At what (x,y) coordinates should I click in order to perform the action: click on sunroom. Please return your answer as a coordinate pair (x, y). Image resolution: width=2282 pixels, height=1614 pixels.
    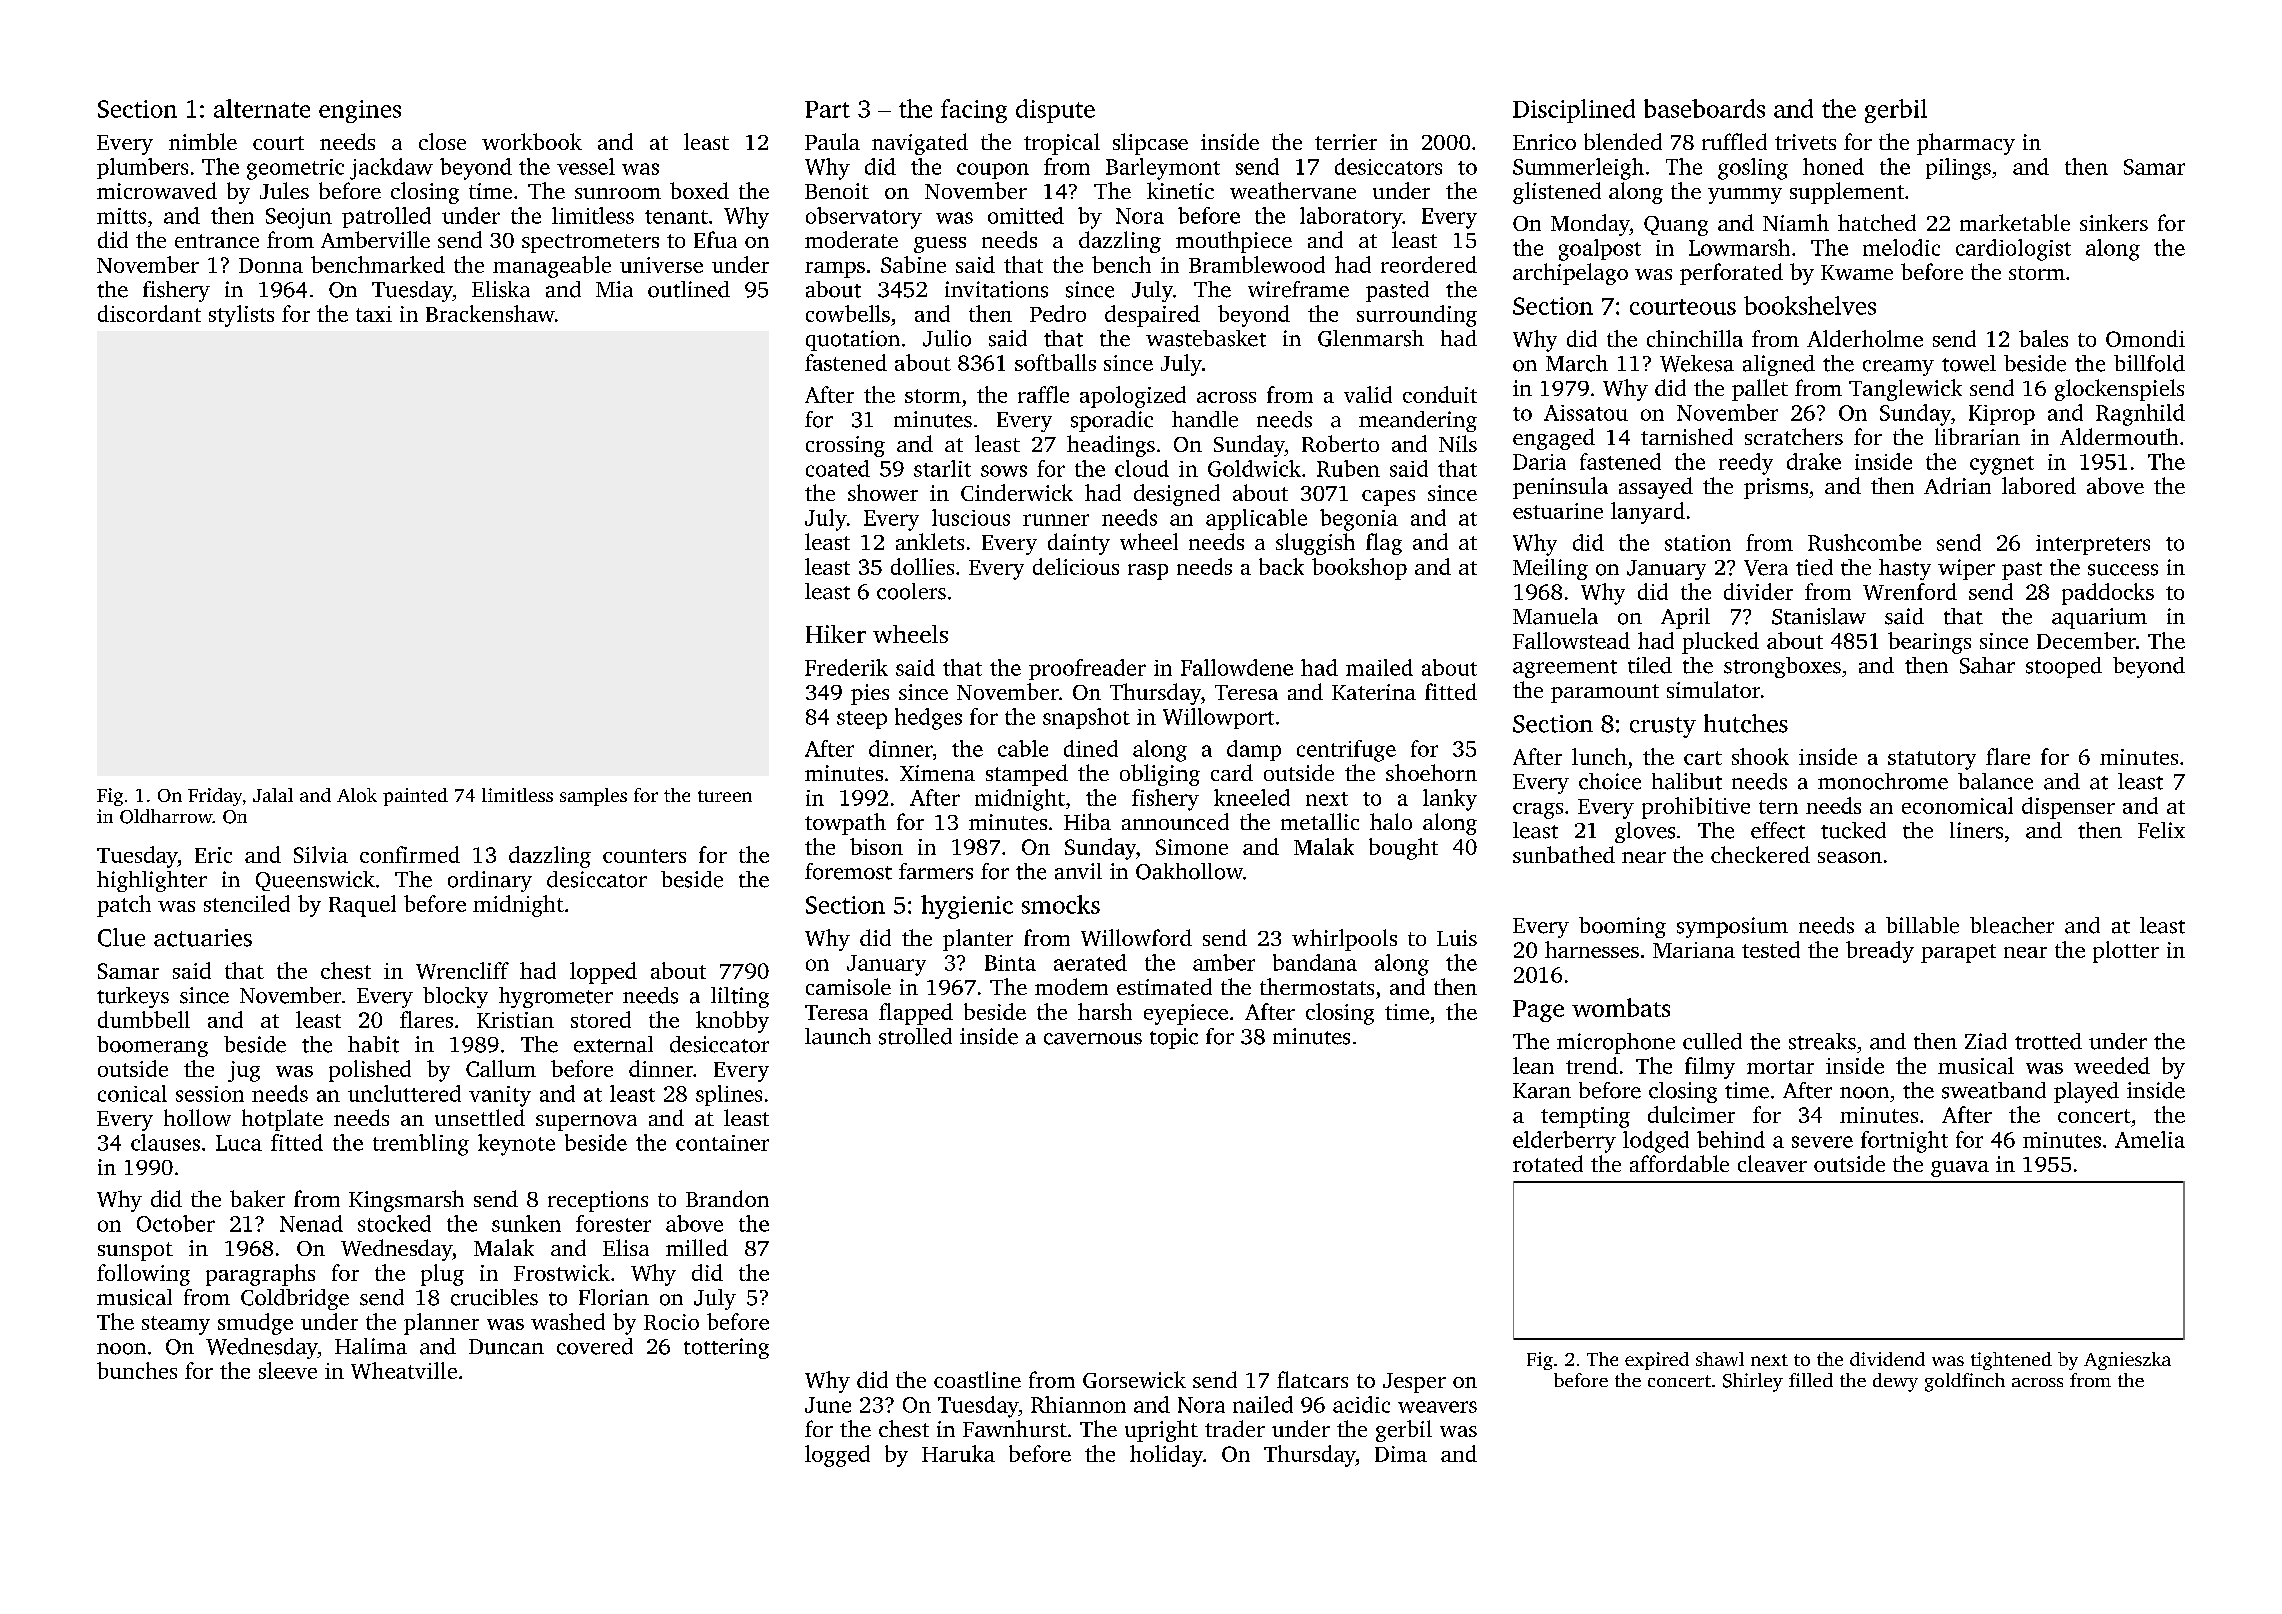
    Looking at the image, I should click on (618, 193).
